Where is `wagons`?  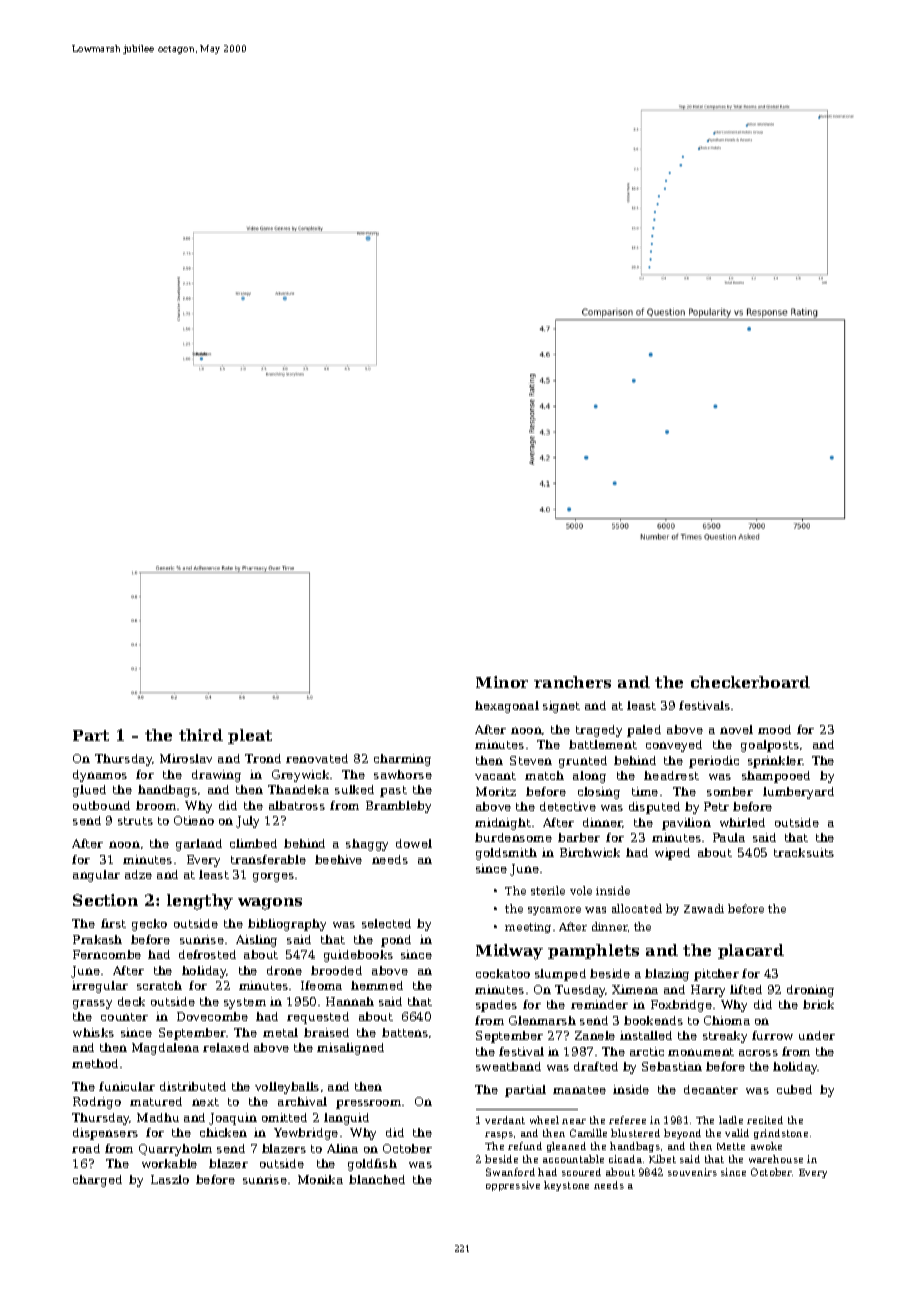 wagons is located at coordinates (270, 904).
